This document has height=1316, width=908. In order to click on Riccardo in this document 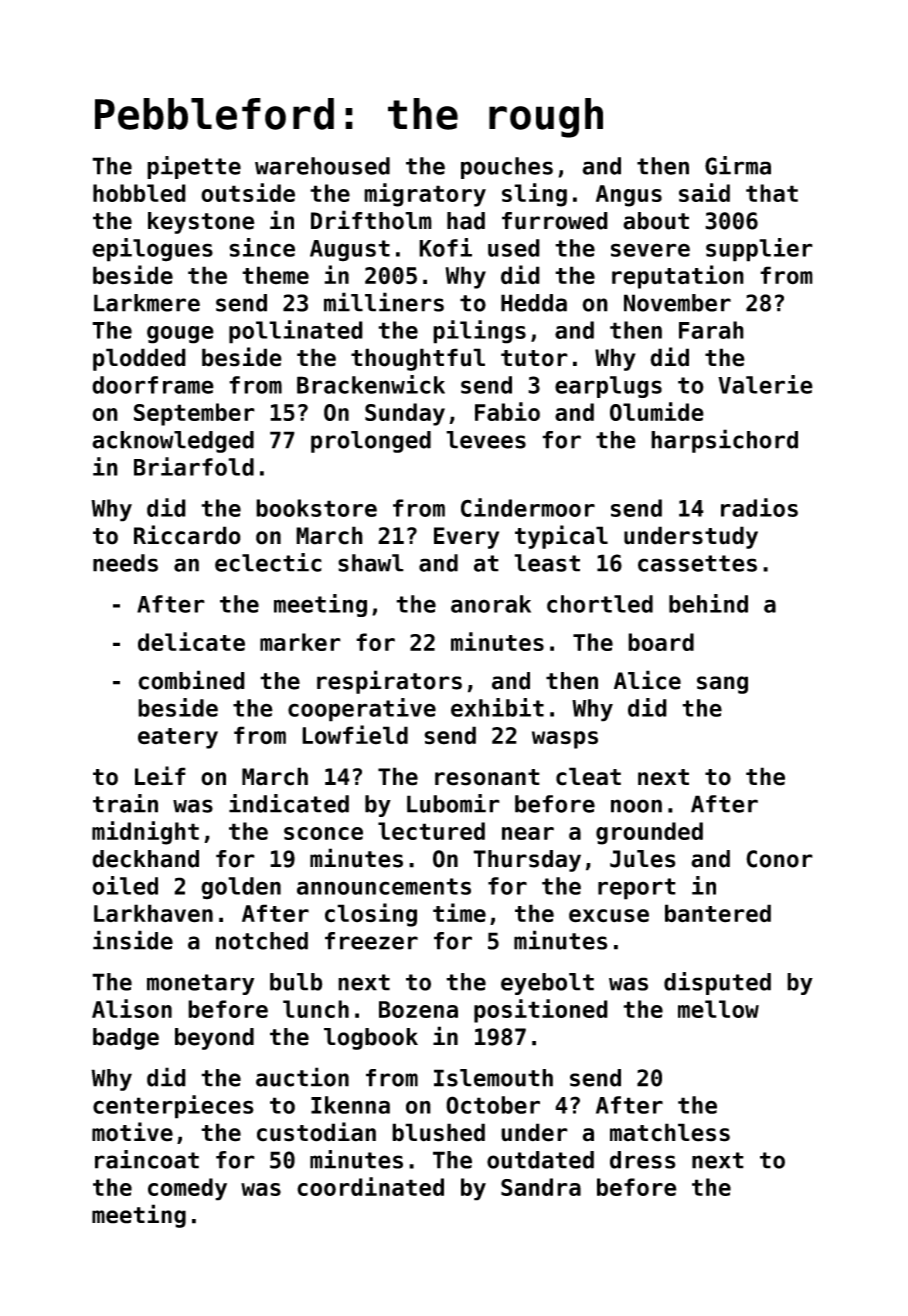, I will do `click(187, 535)`.
